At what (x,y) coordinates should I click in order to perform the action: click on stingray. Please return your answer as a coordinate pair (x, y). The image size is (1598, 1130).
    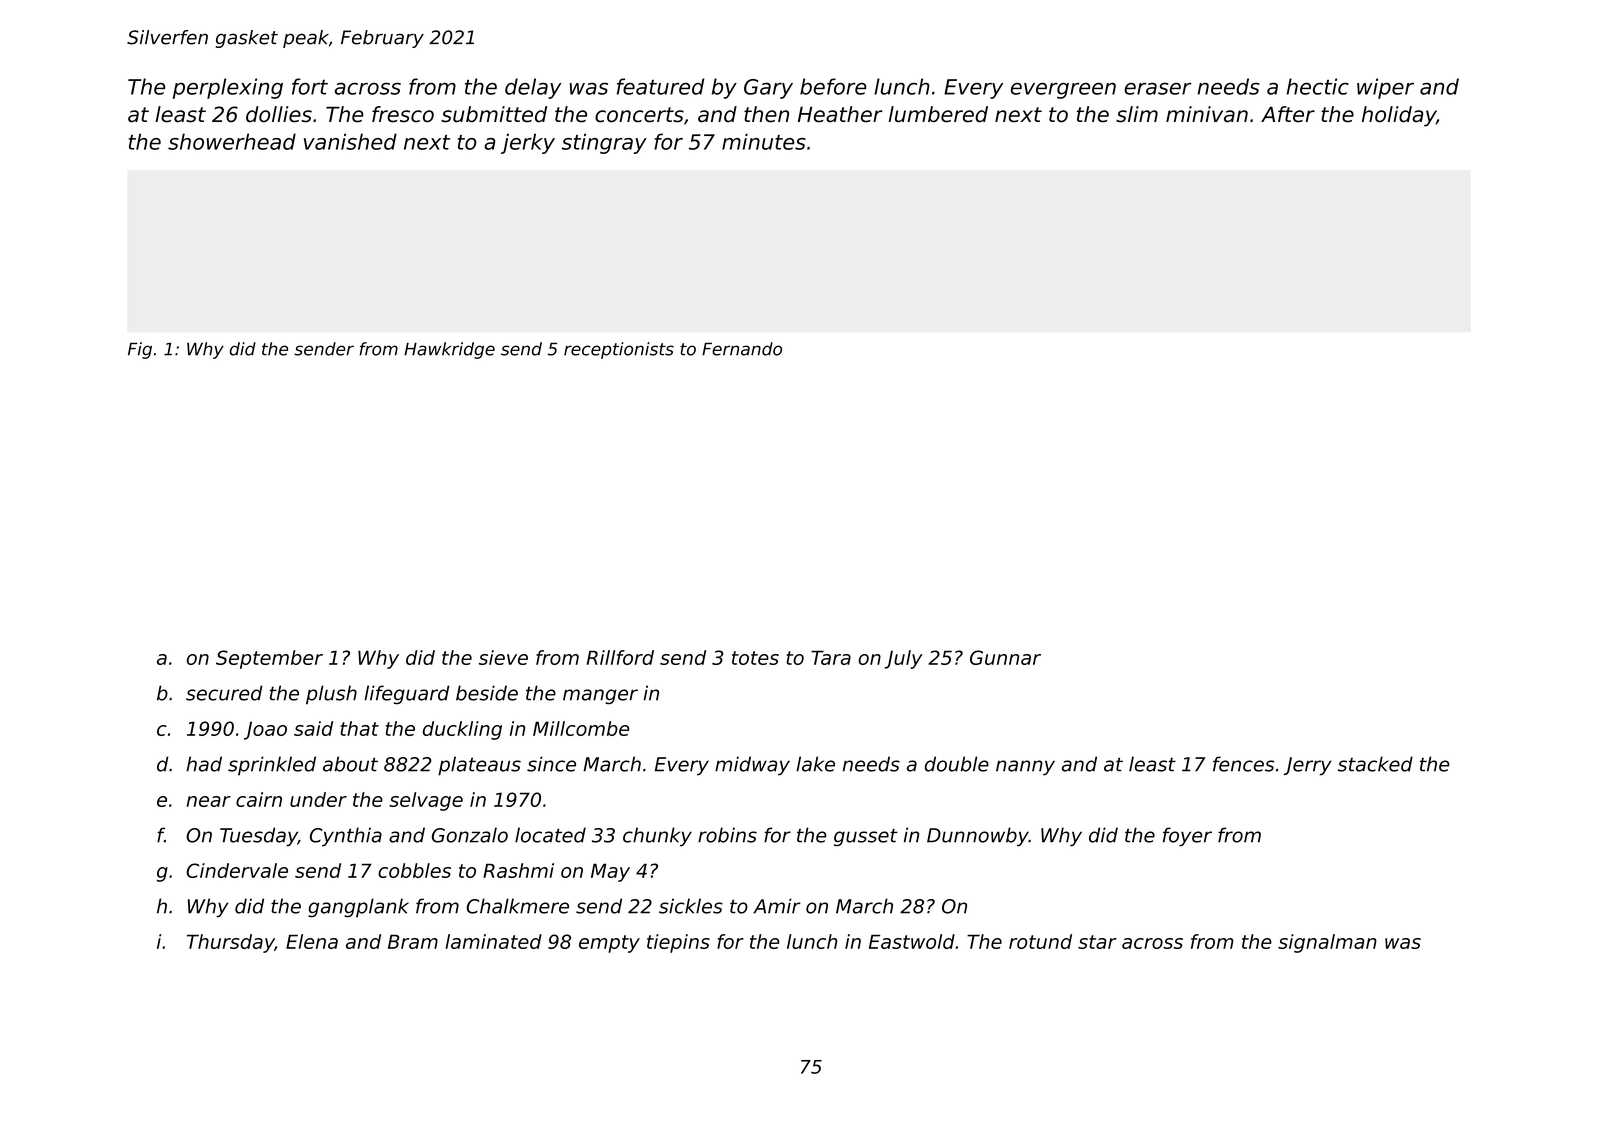
    Looking at the image, I should click on (604, 143).
